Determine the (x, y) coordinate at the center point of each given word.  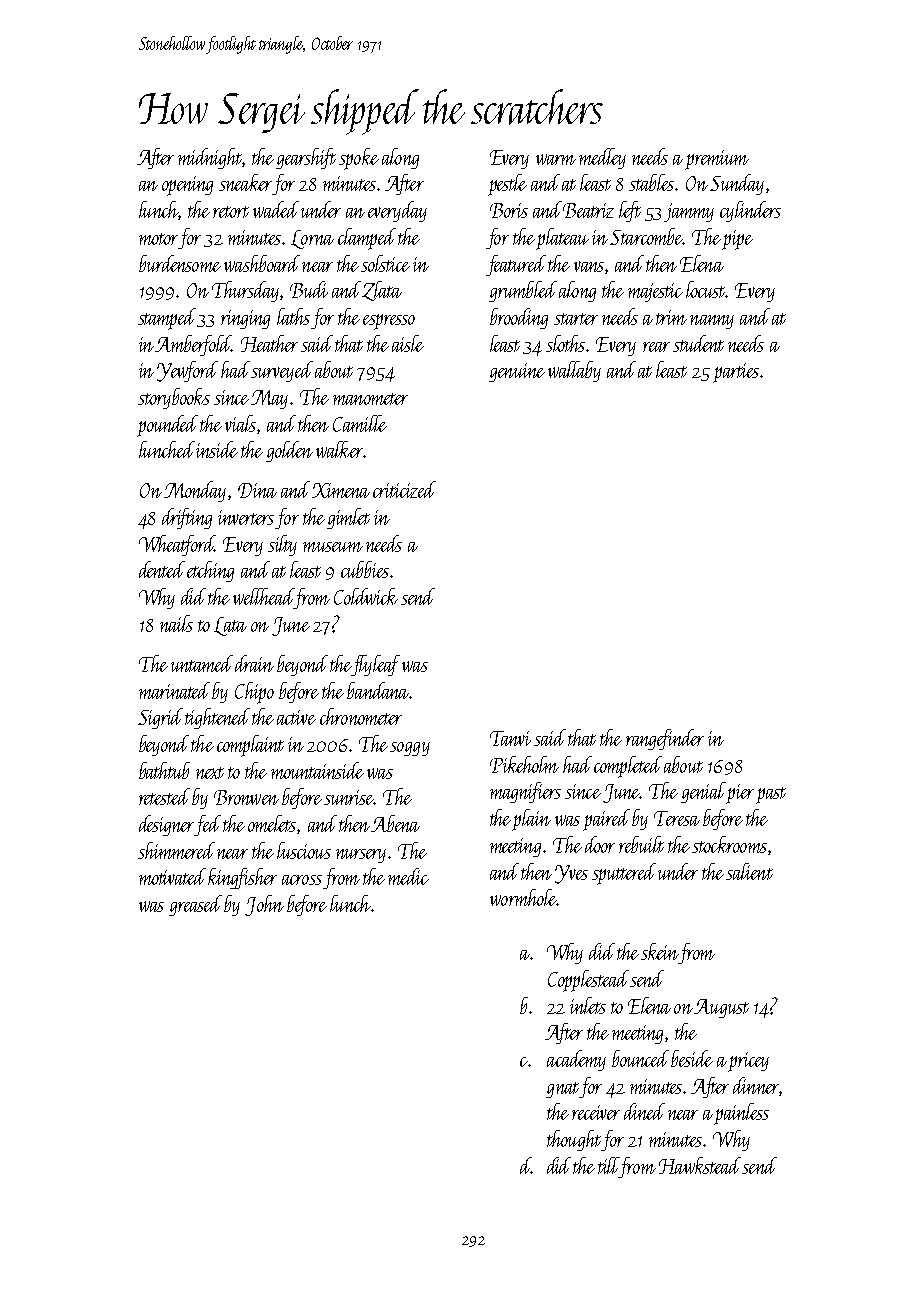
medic (408, 876)
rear (656, 347)
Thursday (246, 291)
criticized (404, 489)
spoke (359, 159)
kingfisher (242, 878)
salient (749, 871)
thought (574, 1140)
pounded (167, 426)
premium (717, 160)
